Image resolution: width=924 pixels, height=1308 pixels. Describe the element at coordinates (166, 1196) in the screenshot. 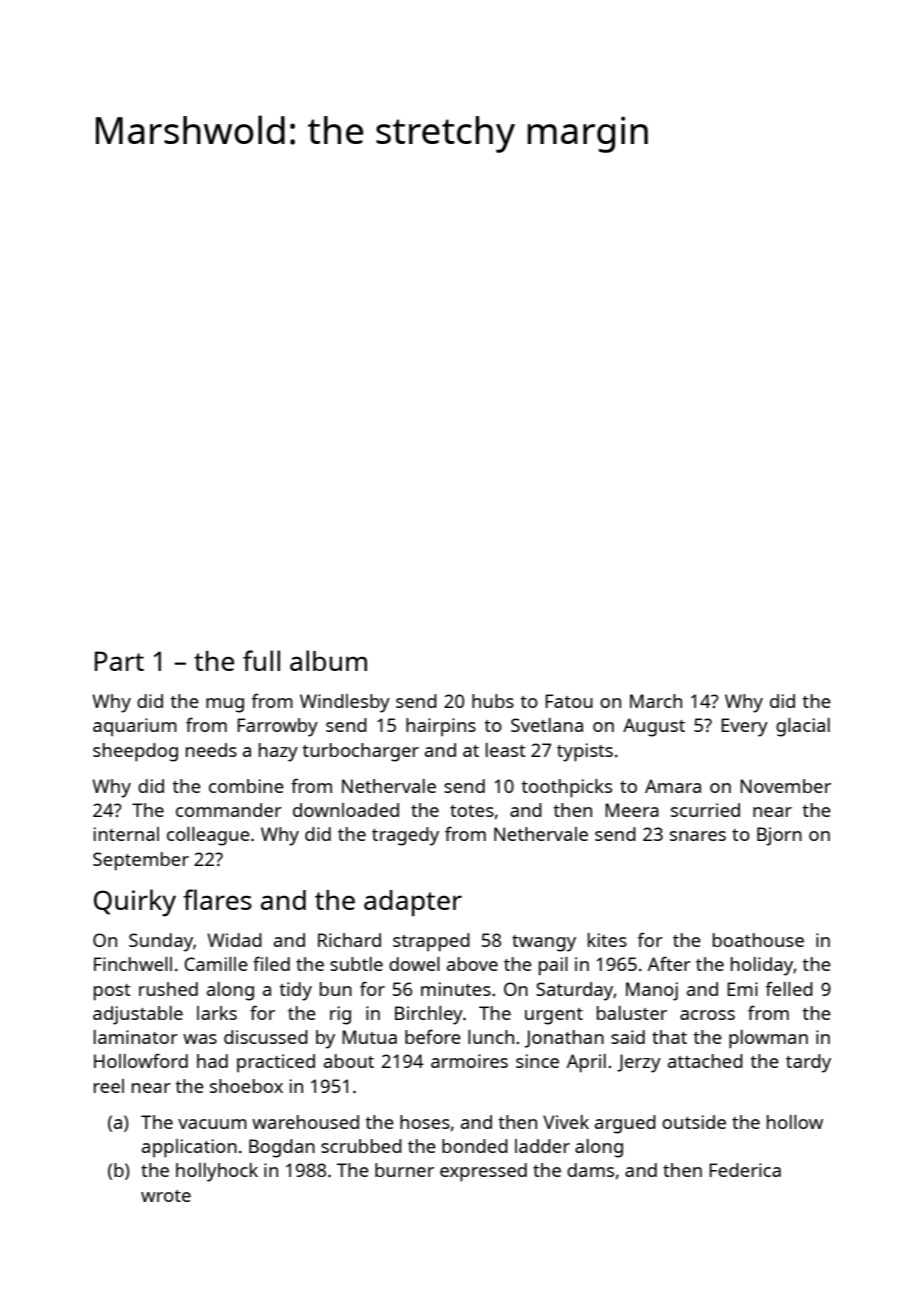

I see `wrote` at that location.
